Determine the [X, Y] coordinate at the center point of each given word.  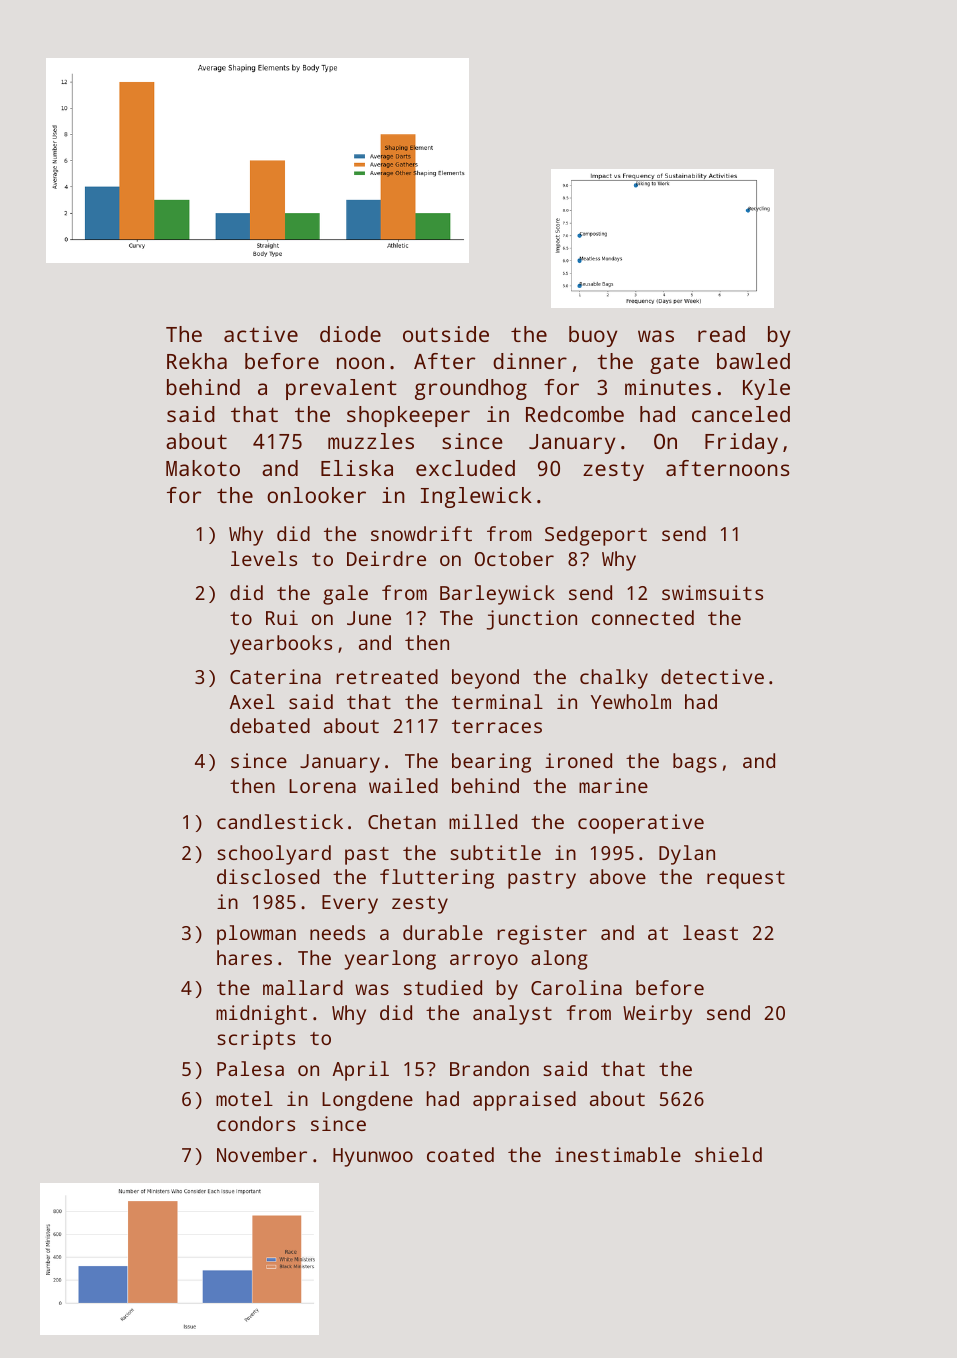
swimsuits [712, 592]
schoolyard [274, 855]
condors [256, 1123]
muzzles [371, 441]
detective [712, 676]
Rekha [197, 361]
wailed [403, 785]
